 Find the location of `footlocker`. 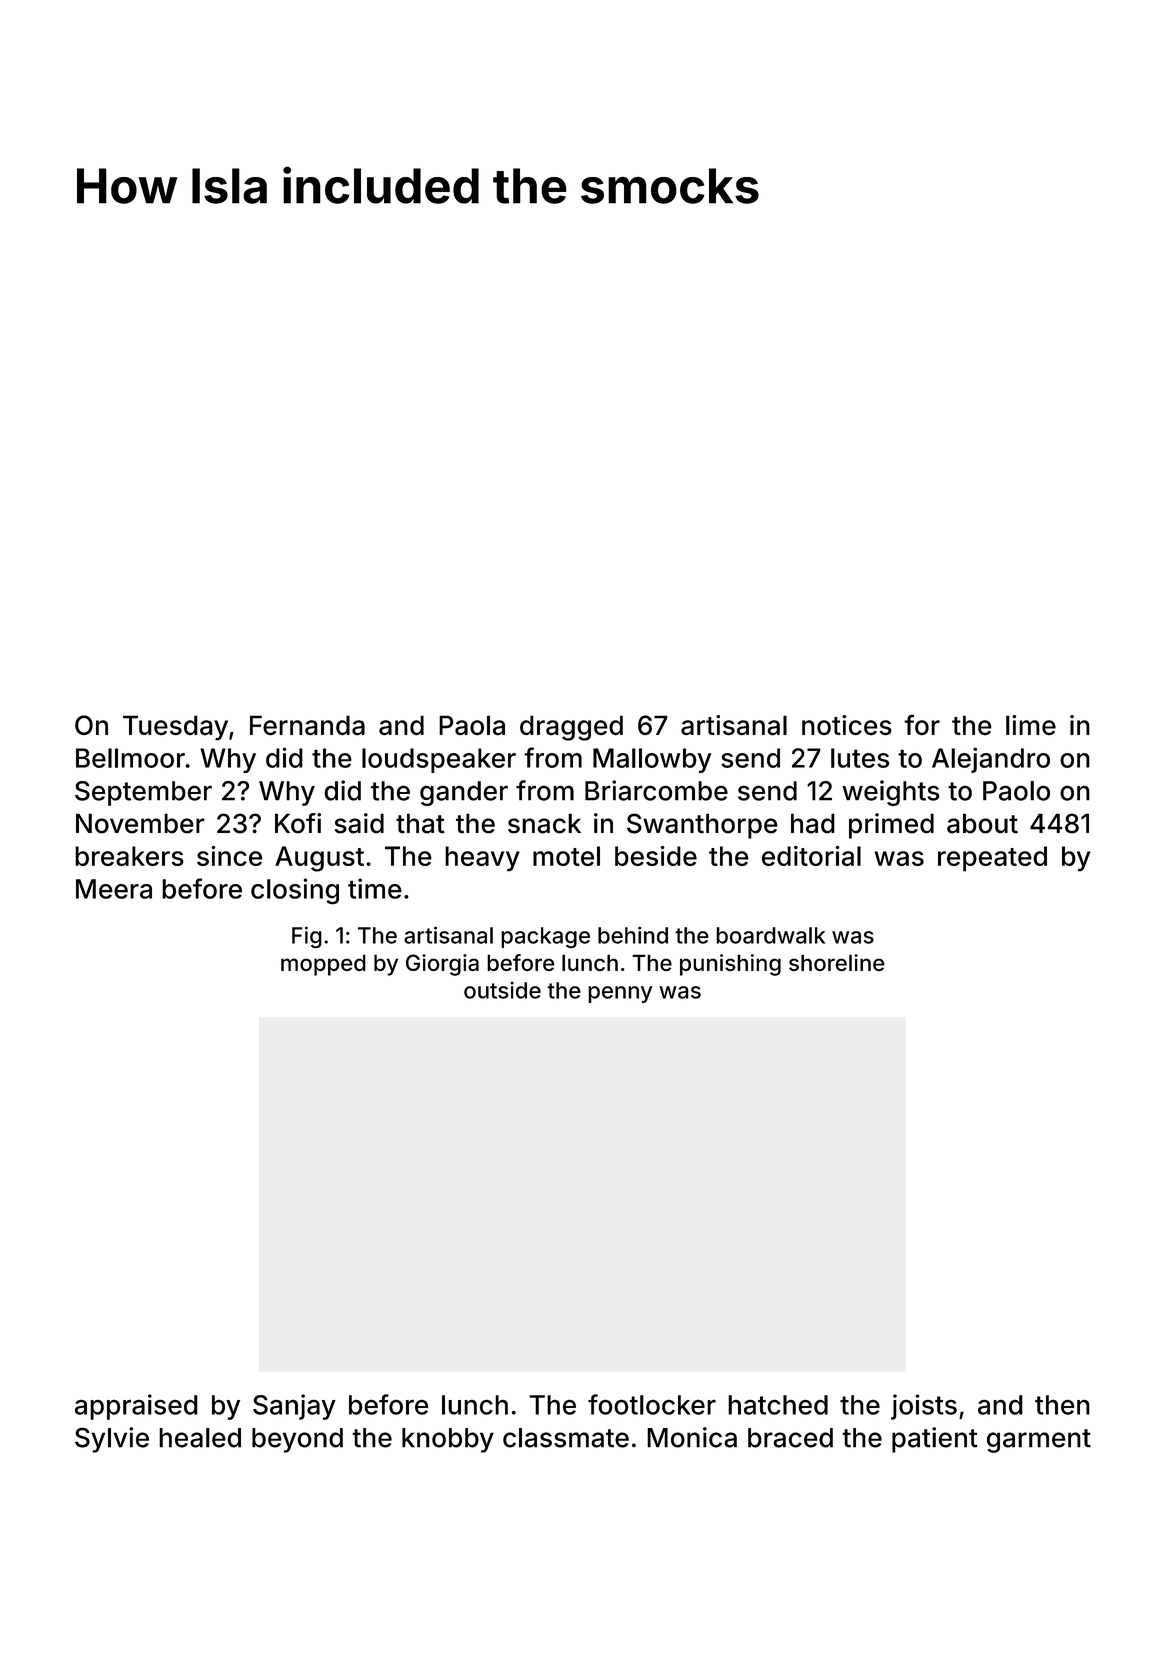

footlocker is located at coordinates (652, 1404).
